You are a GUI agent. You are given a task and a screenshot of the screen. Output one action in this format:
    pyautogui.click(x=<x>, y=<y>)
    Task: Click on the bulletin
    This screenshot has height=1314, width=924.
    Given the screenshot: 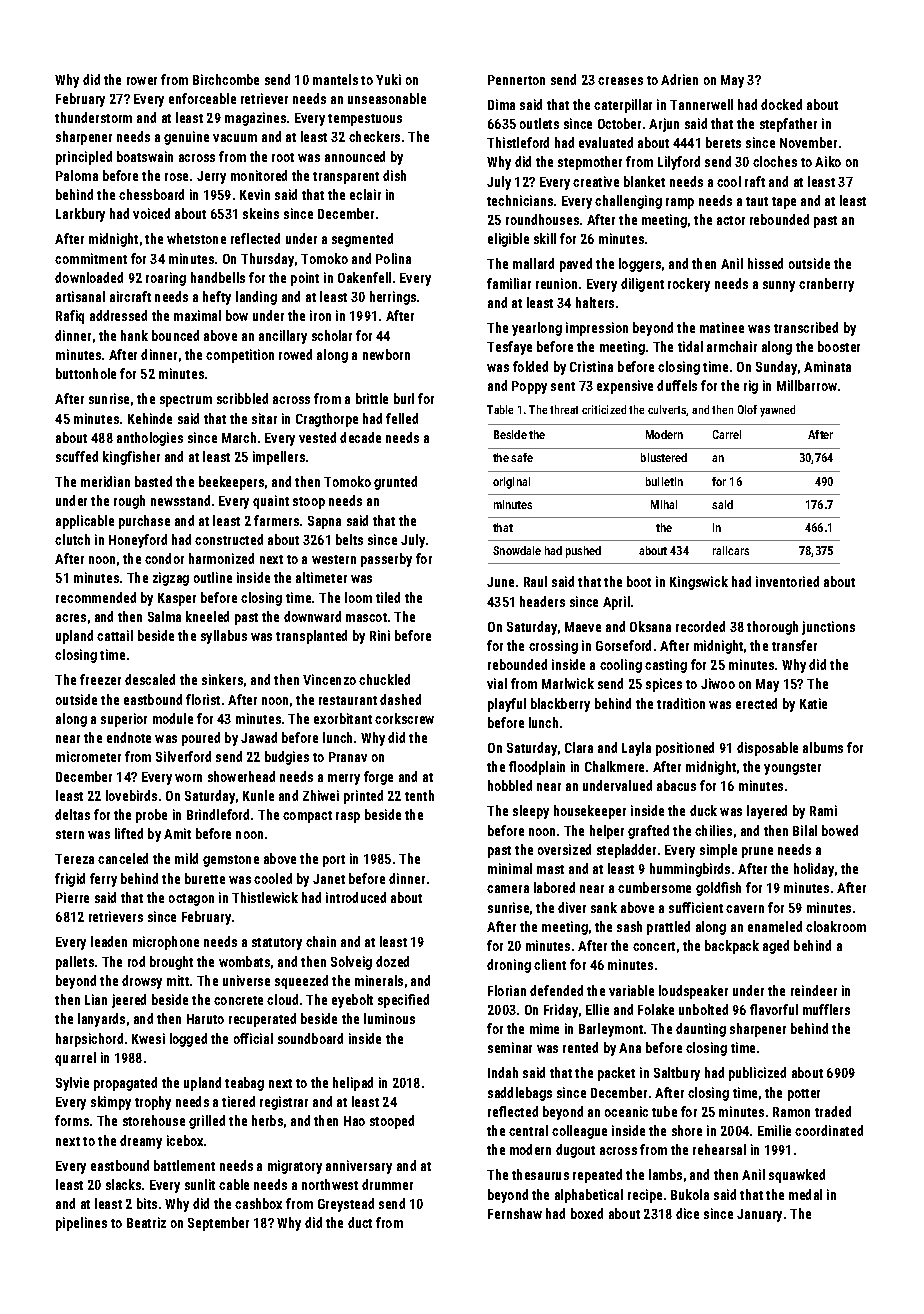 What is the action you would take?
    pyautogui.click(x=664, y=481)
